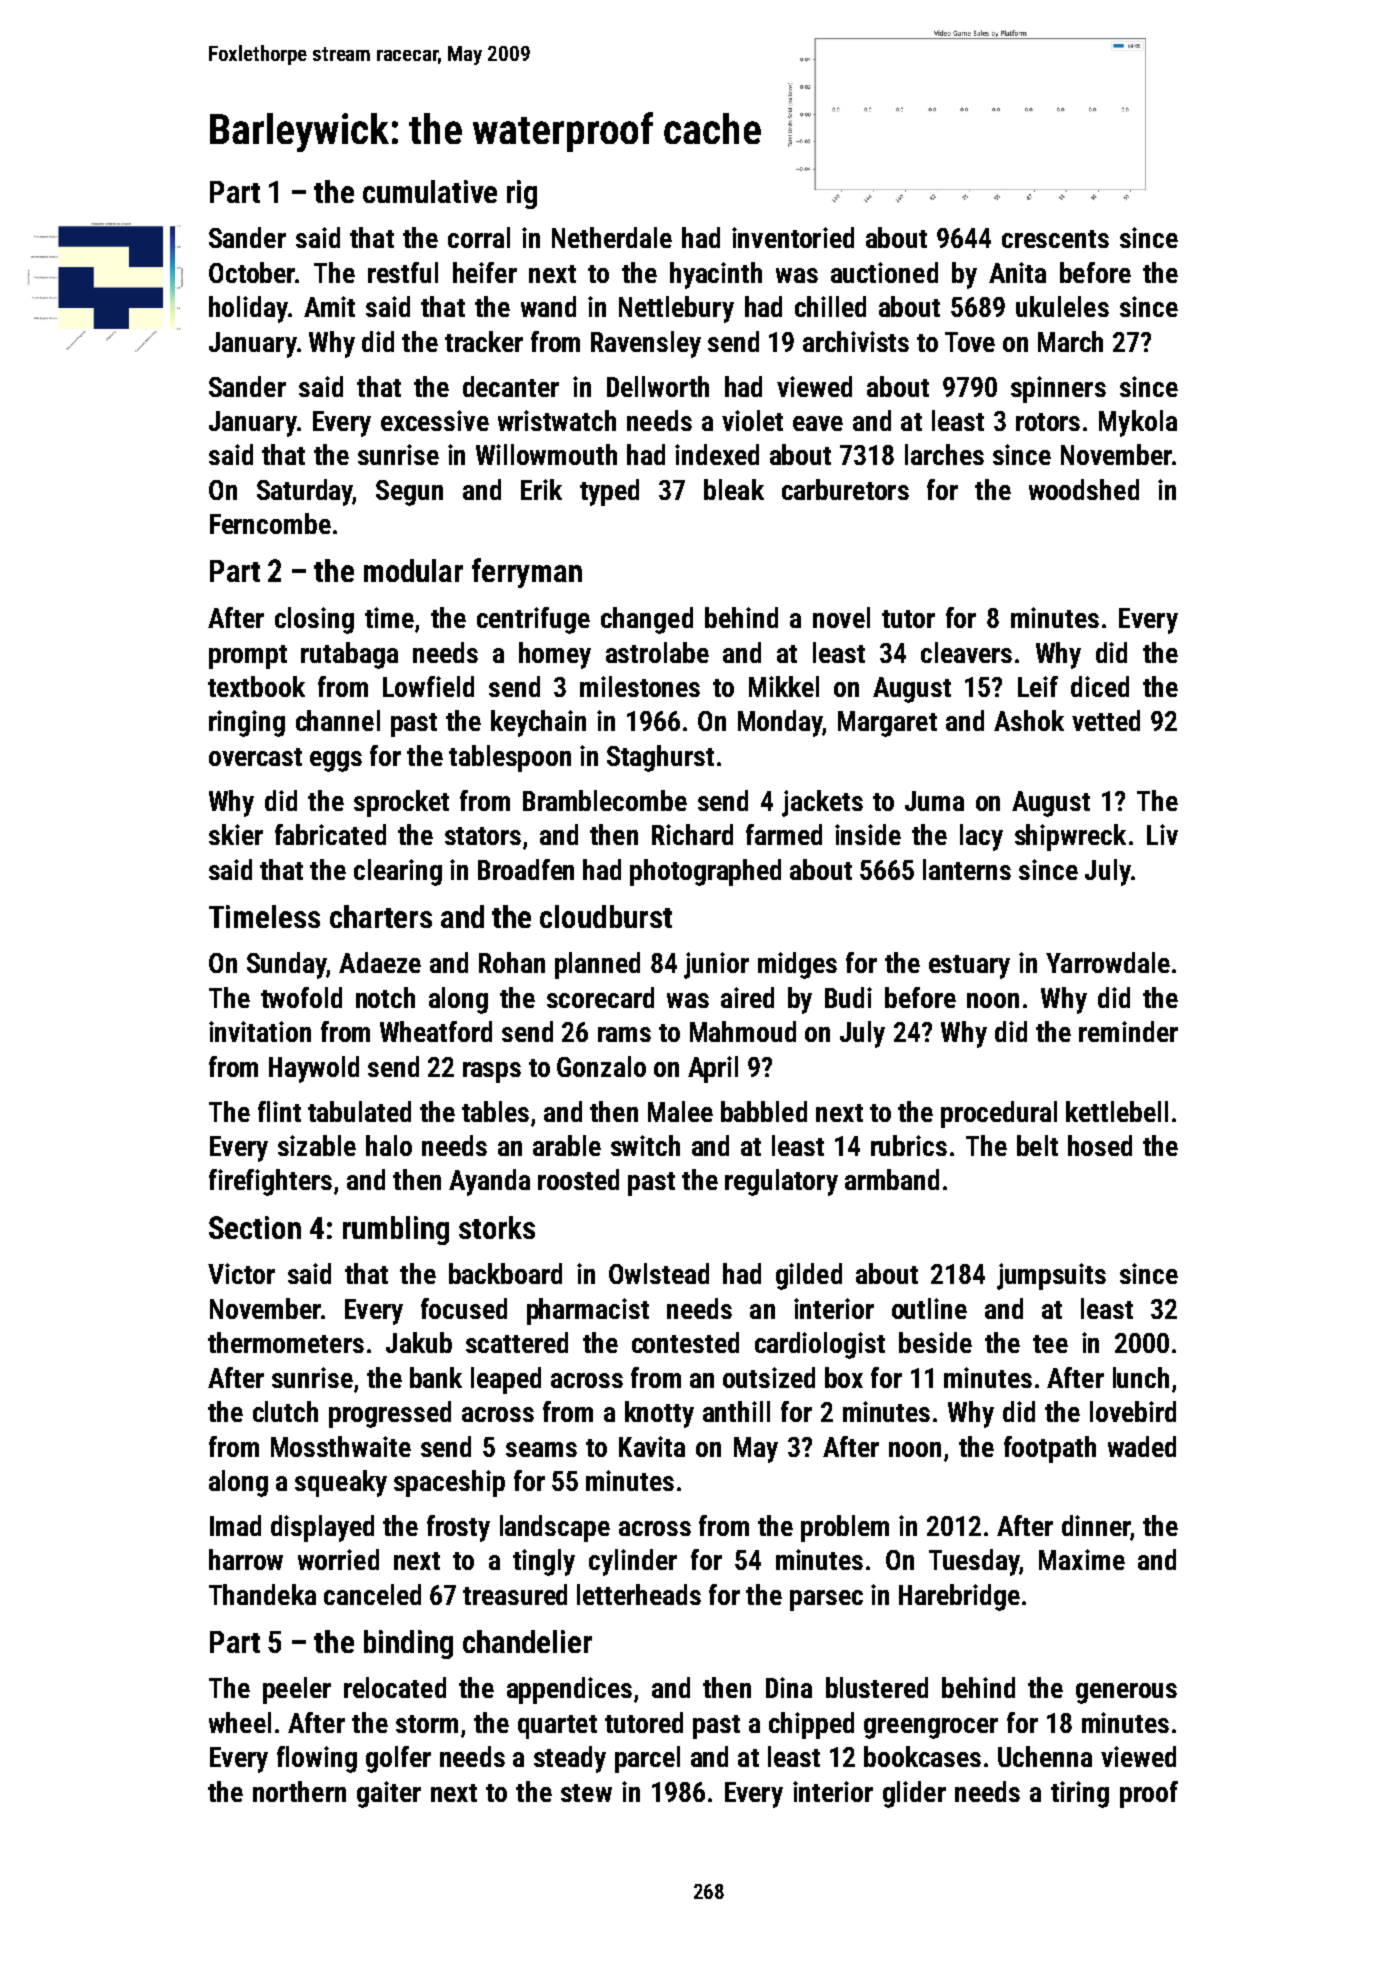 The height and width of the page is (1969, 1386). I want to click on anthill, so click(736, 1411).
